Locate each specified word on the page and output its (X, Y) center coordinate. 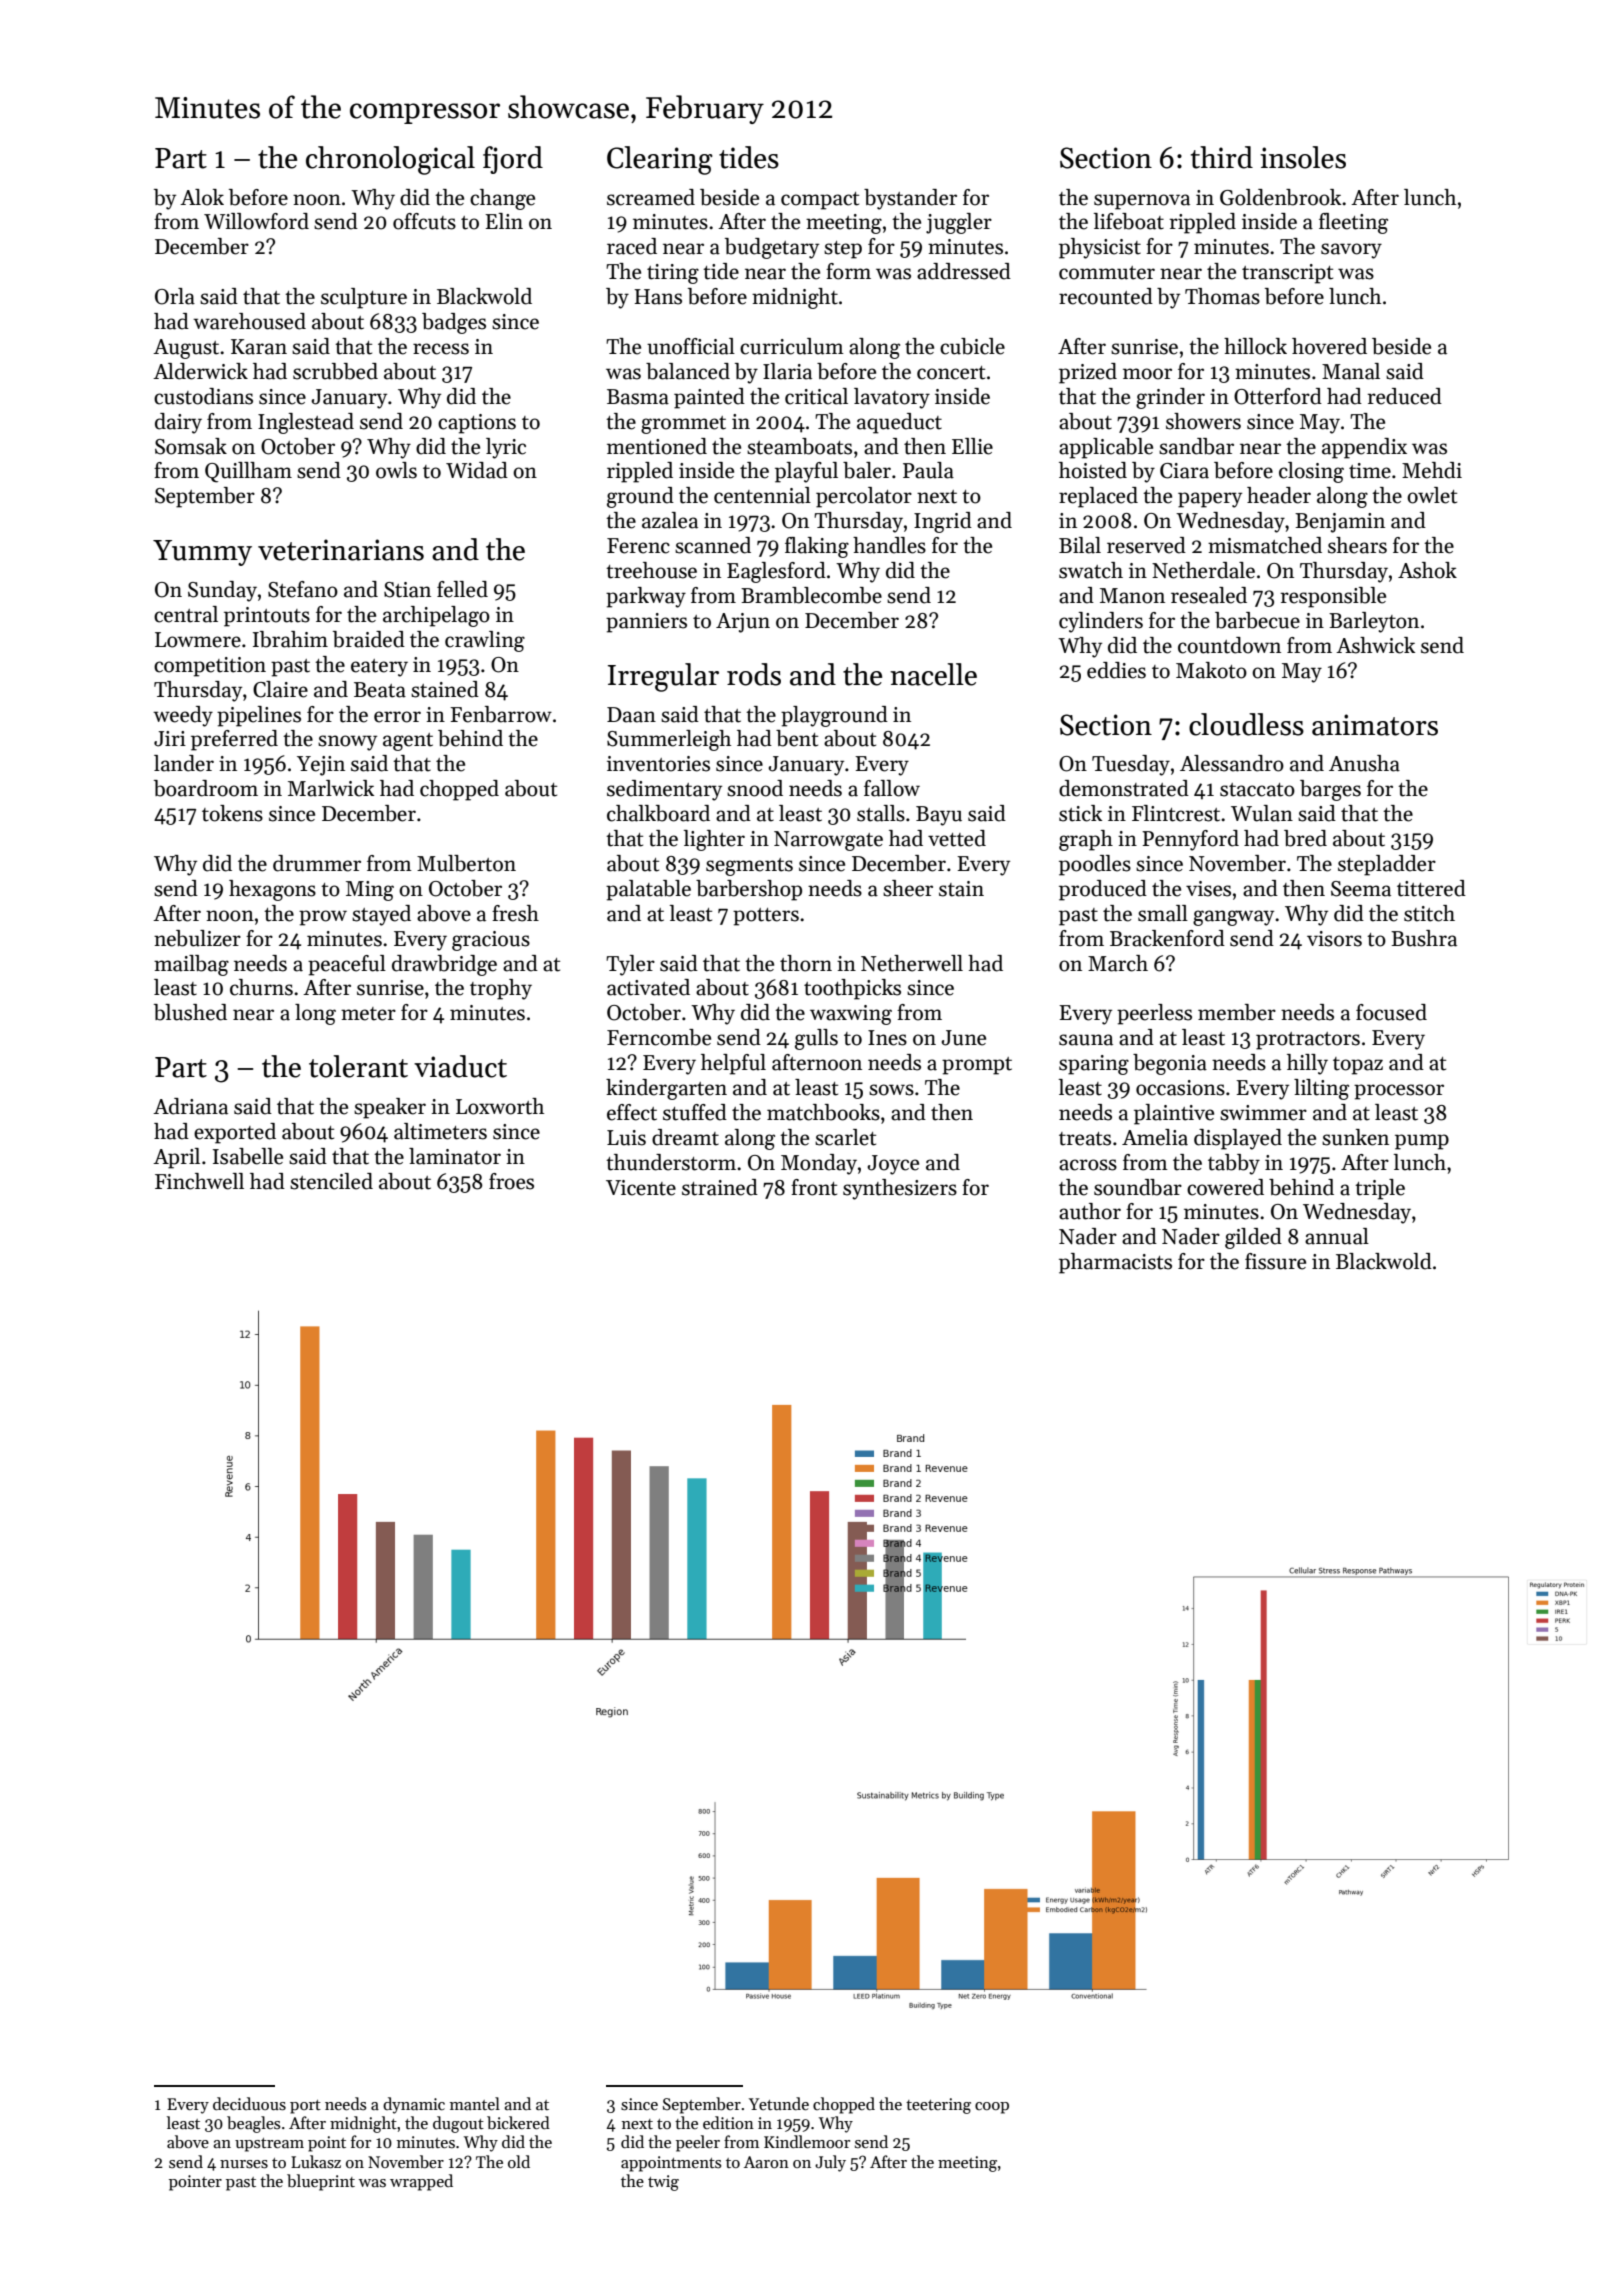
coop (992, 2108)
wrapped (421, 2182)
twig (663, 2183)
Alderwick (200, 371)
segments (749, 867)
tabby (1234, 1164)
